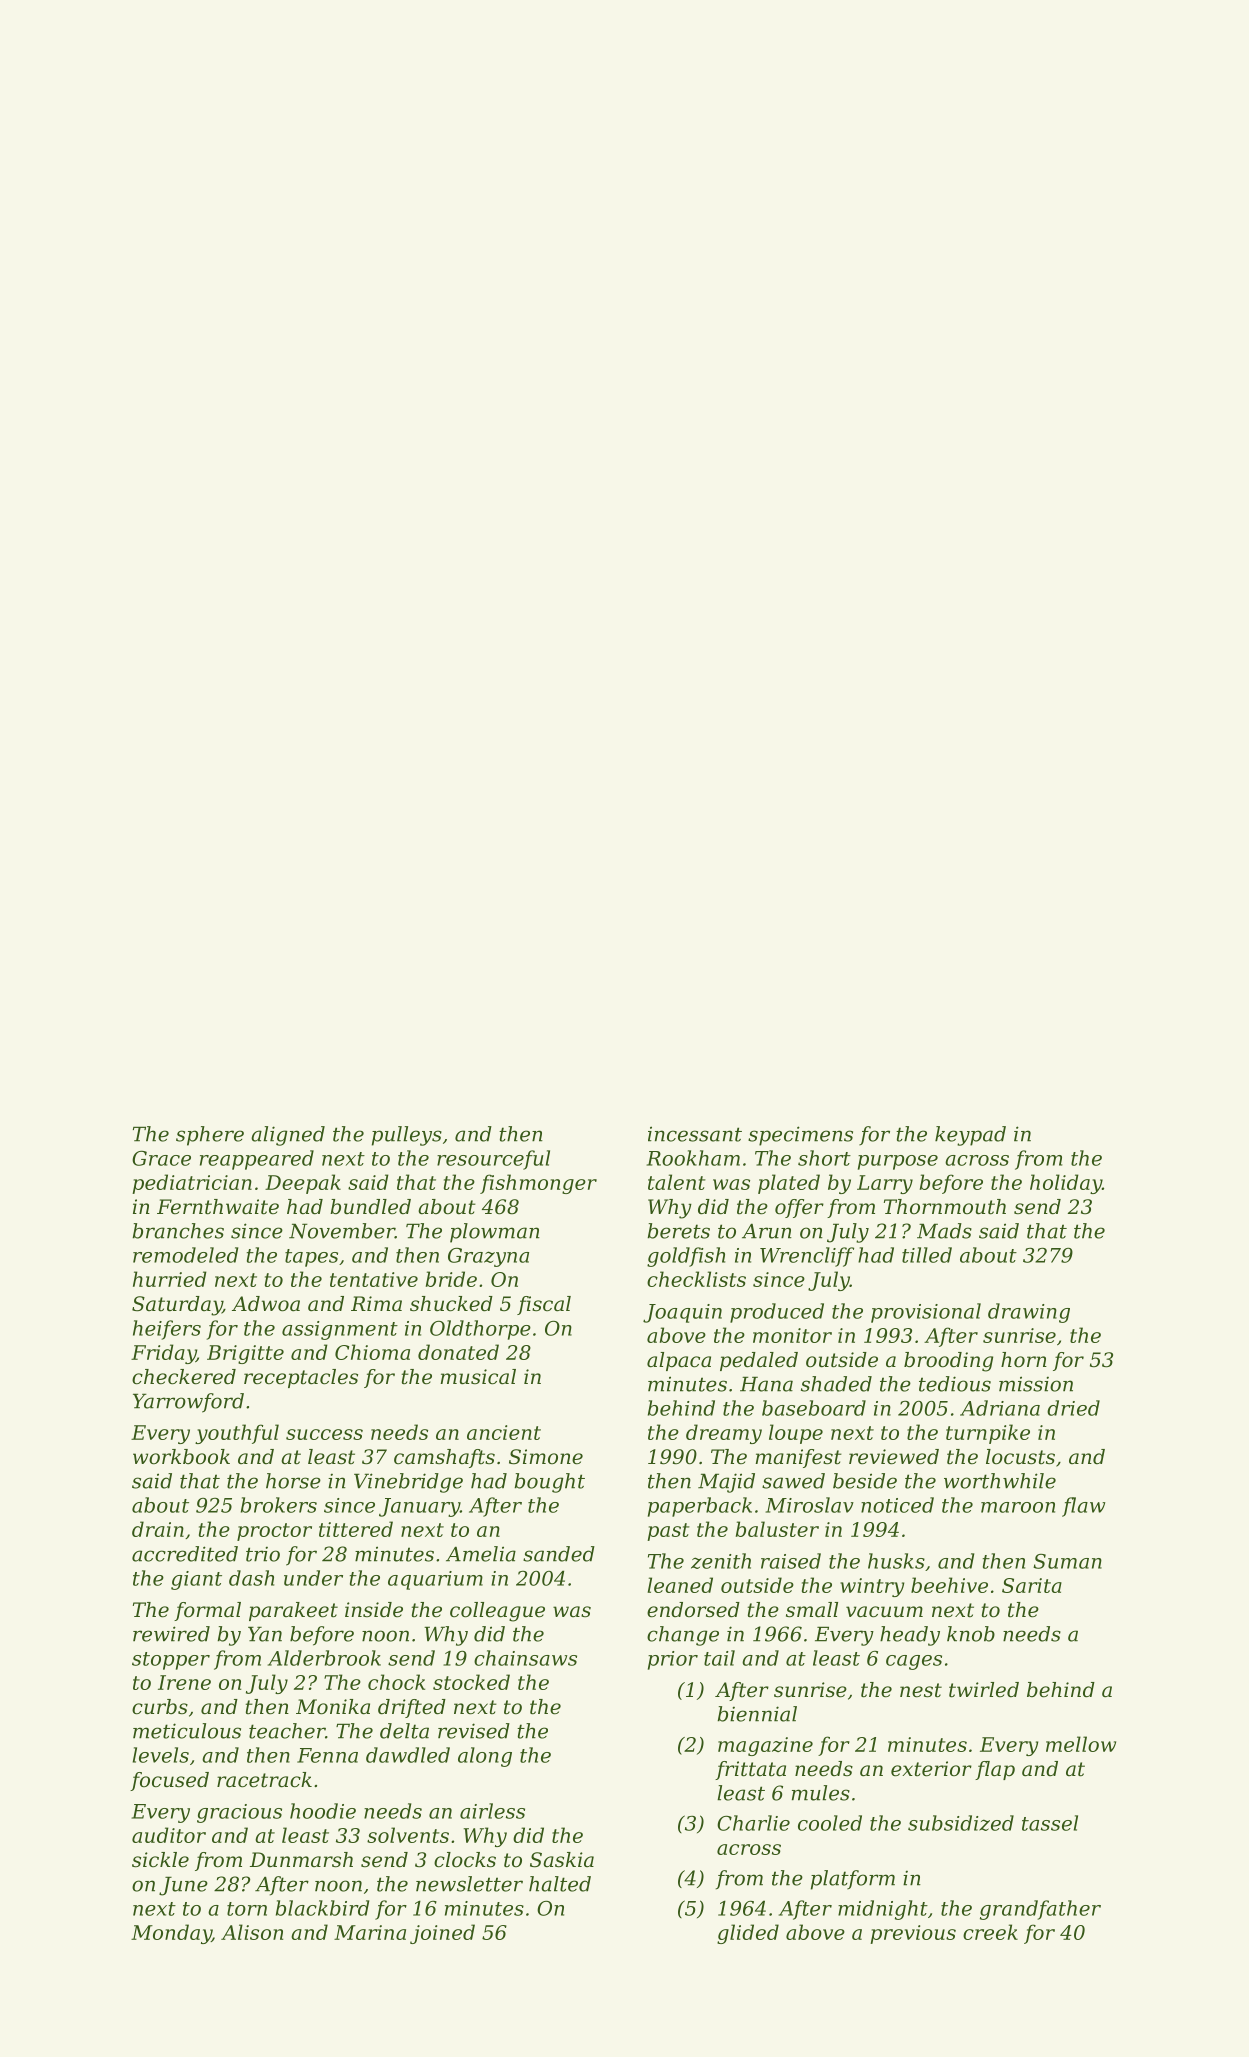  Describe the element at coordinates (178, 1231) in the page. I see `branches` at that location.
